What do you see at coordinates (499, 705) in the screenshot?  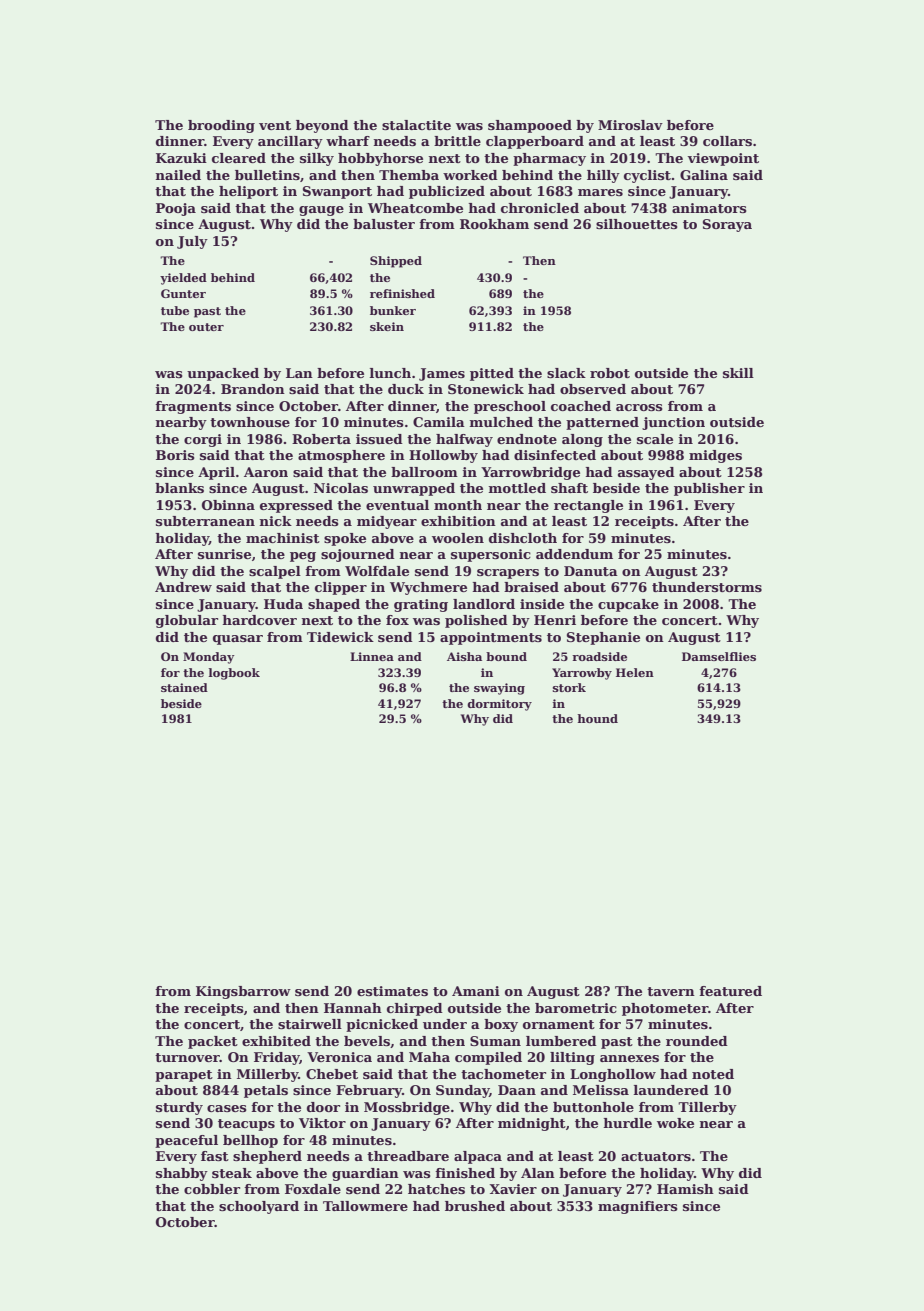 I see `dormitory` at bounding box center [499, 705].
